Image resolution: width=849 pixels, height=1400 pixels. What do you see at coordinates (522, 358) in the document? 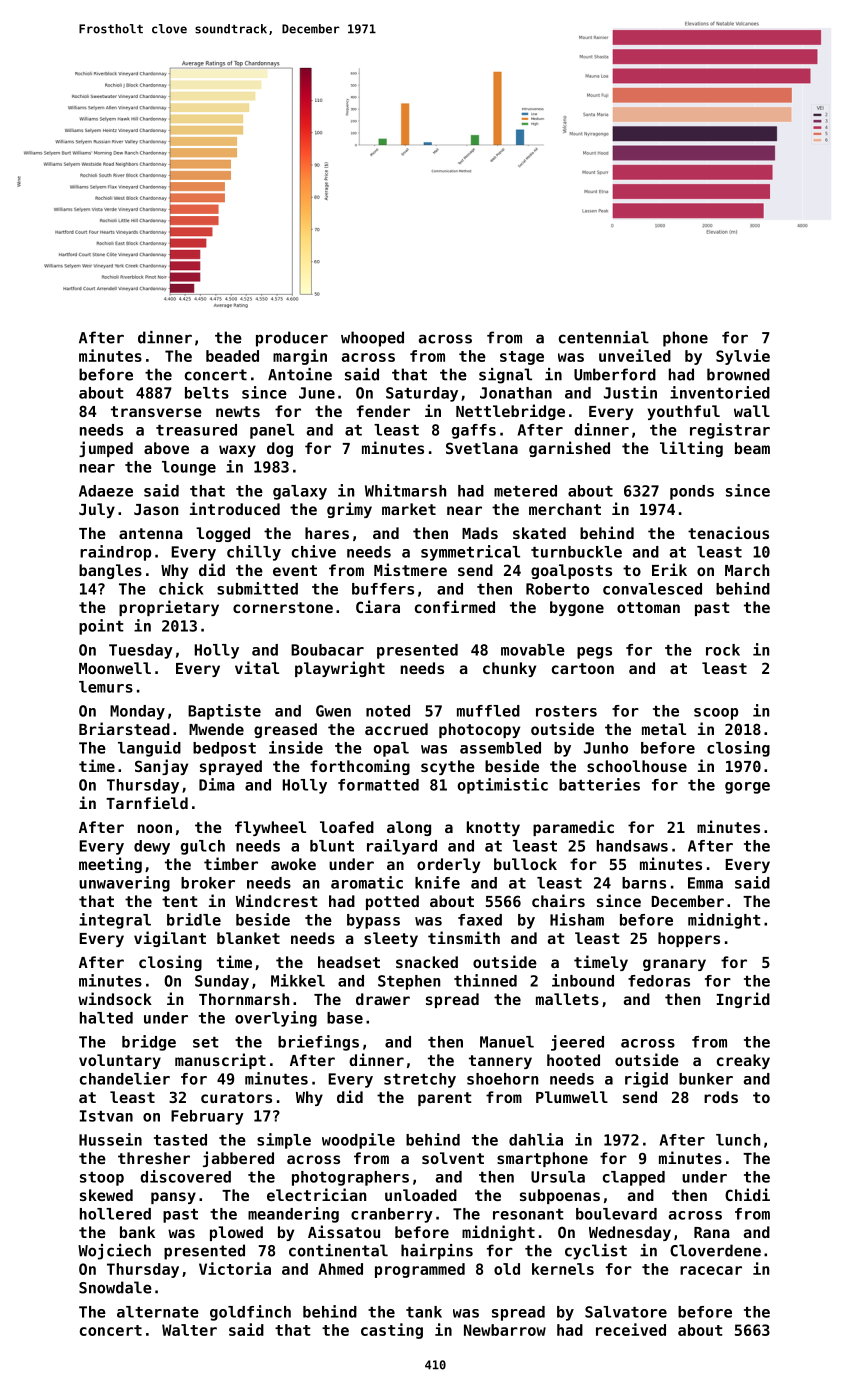
I see `stage` at bounding box center [522, 358].
